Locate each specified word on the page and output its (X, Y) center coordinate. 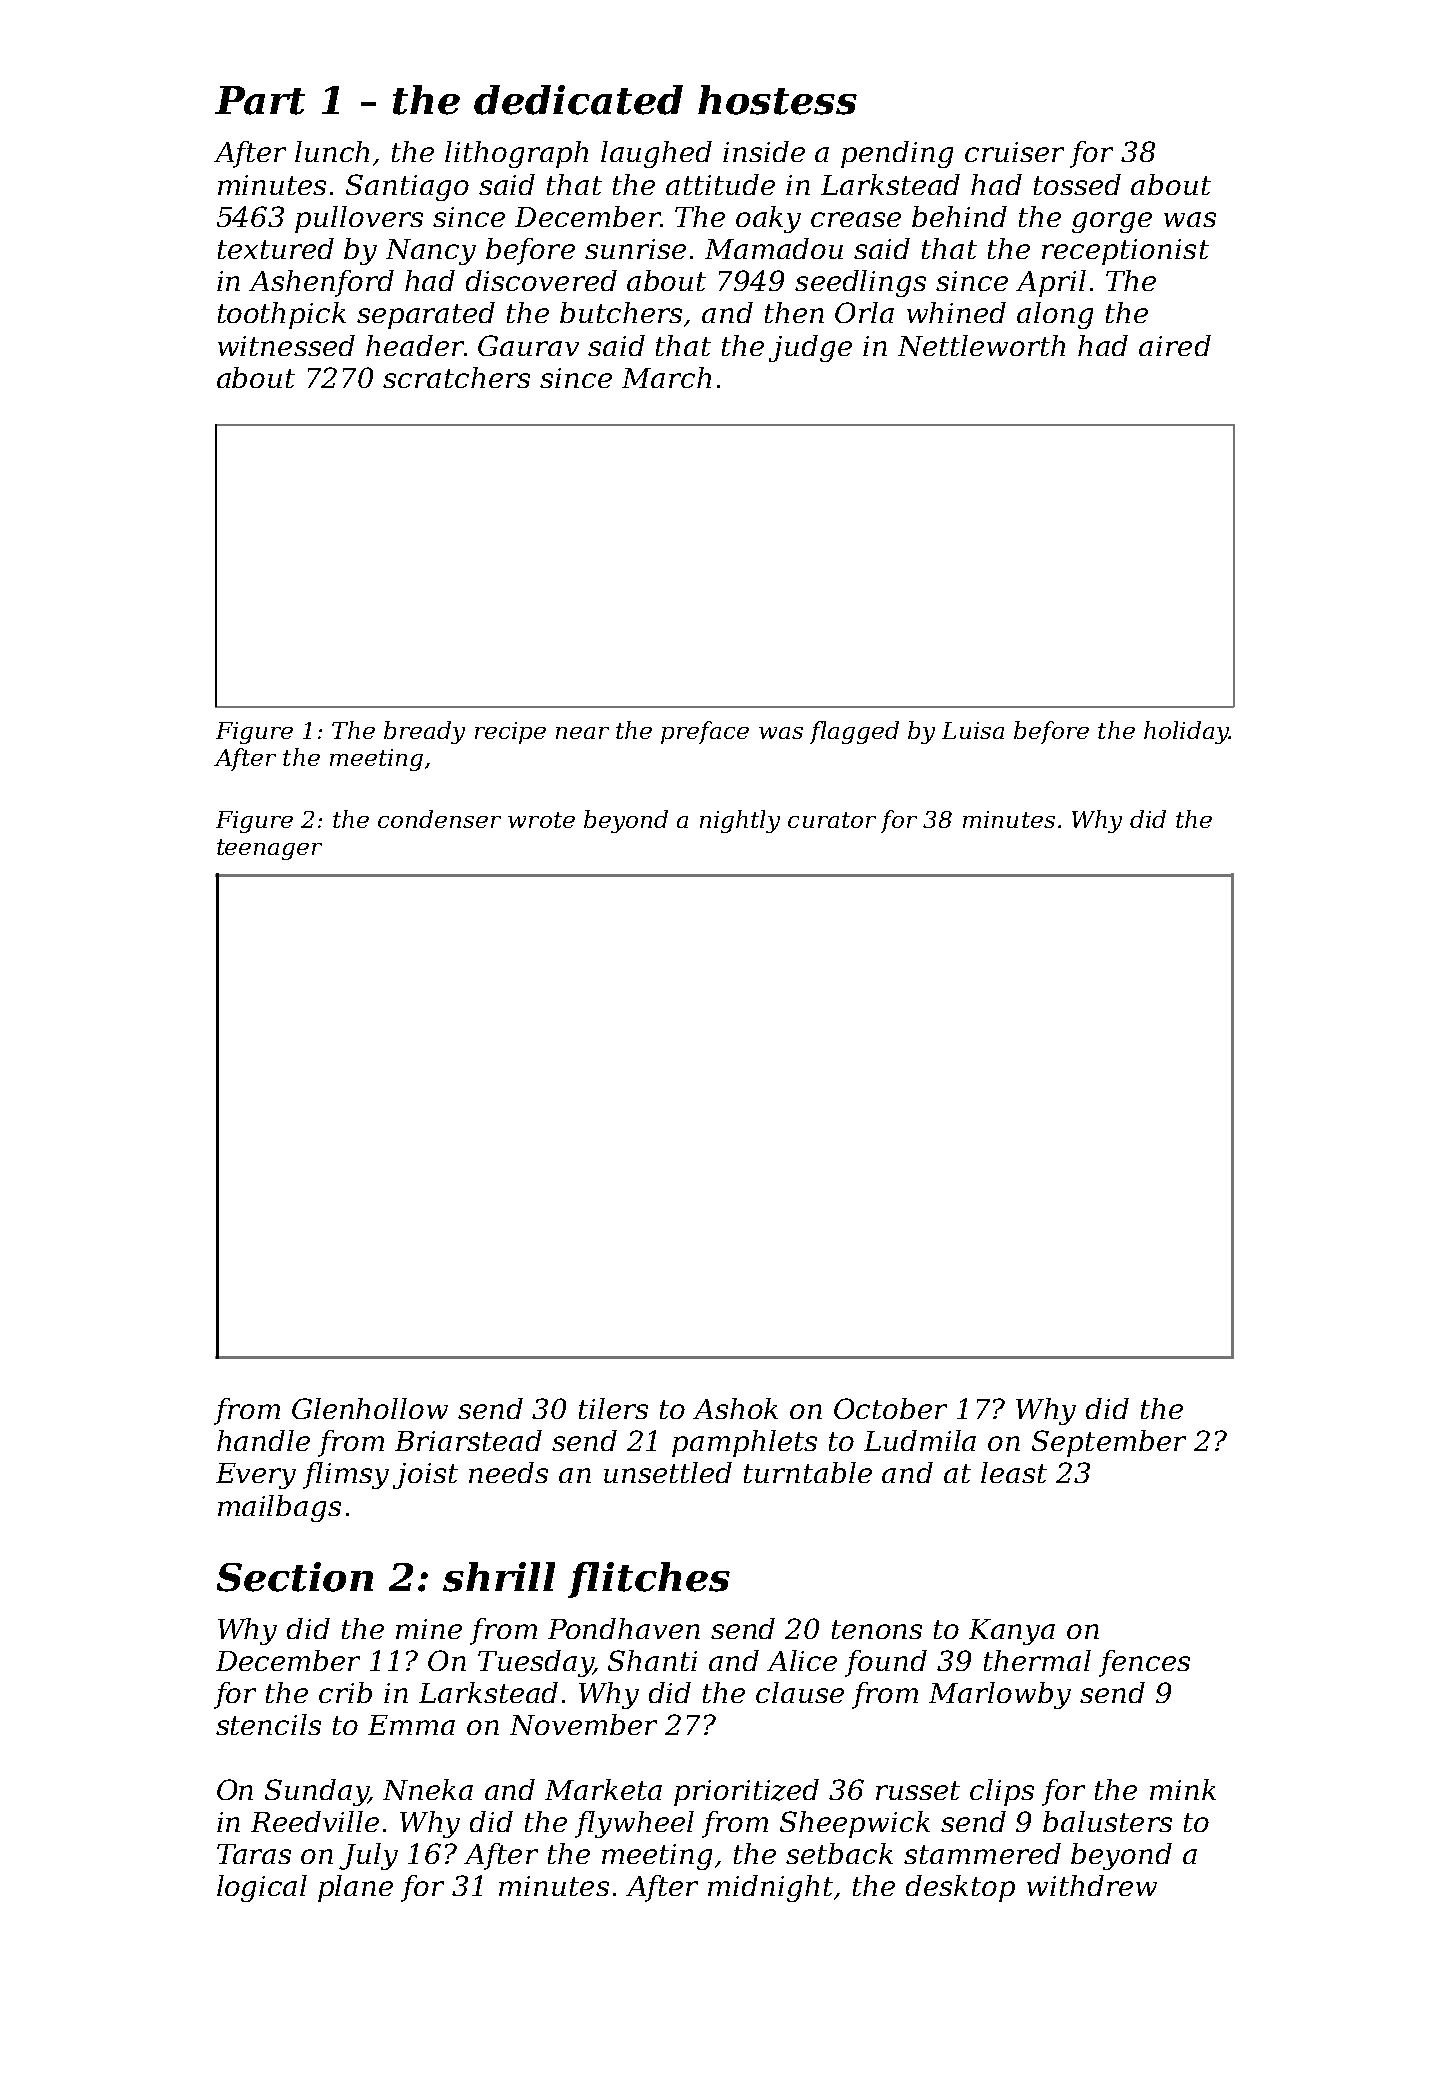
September (1109, 1443)
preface (705, 732)
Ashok (735, 1408)
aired (1175, 345)
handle (263, 1440)
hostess (777, 100)
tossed (1077, 184)
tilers (613, 1408)
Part (260, 100)
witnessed (286, 345)
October (890, 1408)
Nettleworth (981, 345)
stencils (268, 1724)
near (582, 733)
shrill (499, 1577)
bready (424, 732)
